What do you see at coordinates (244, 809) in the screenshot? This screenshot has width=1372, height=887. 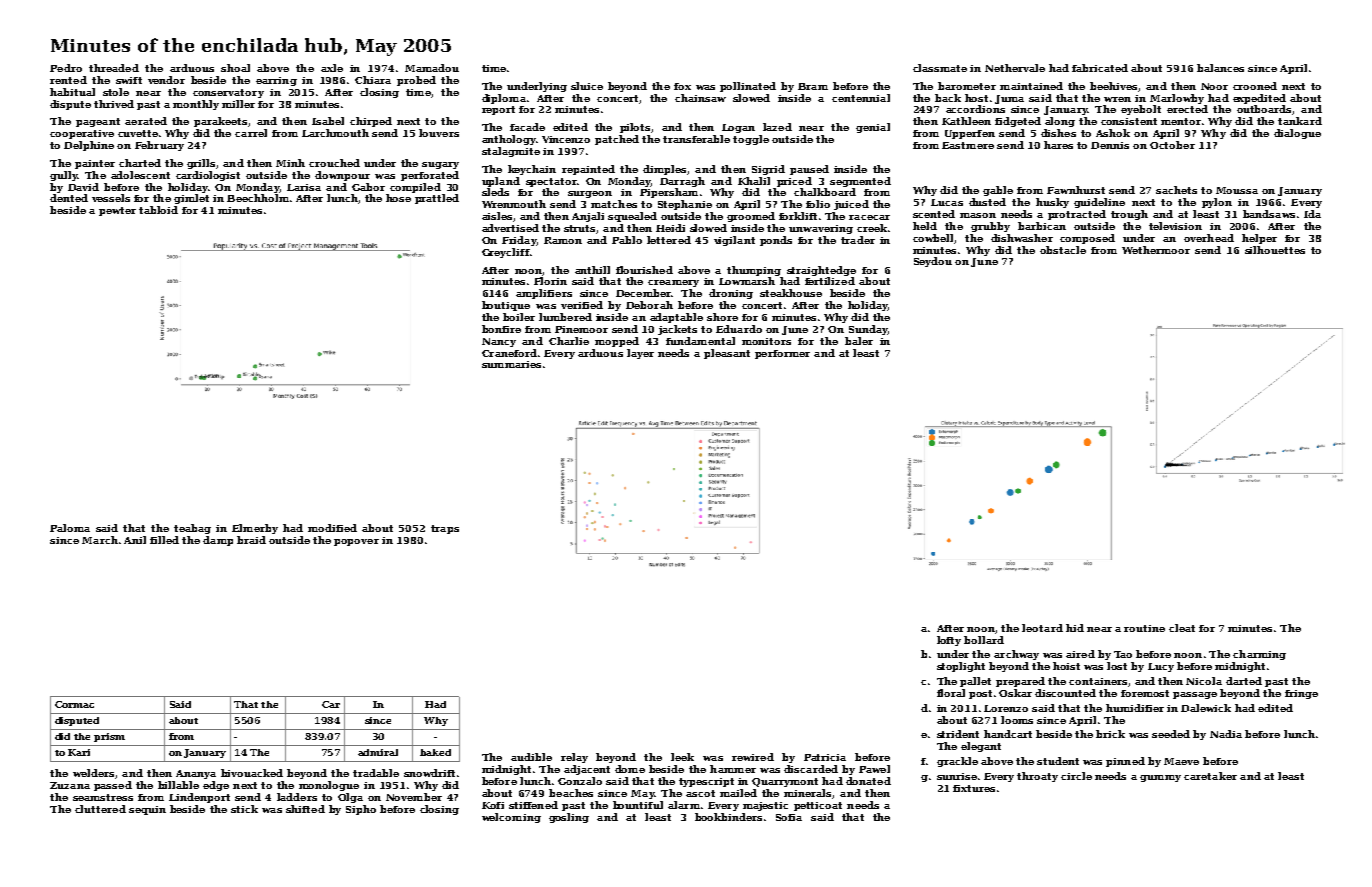 I see `stick` at bounding box center [244, 809].
